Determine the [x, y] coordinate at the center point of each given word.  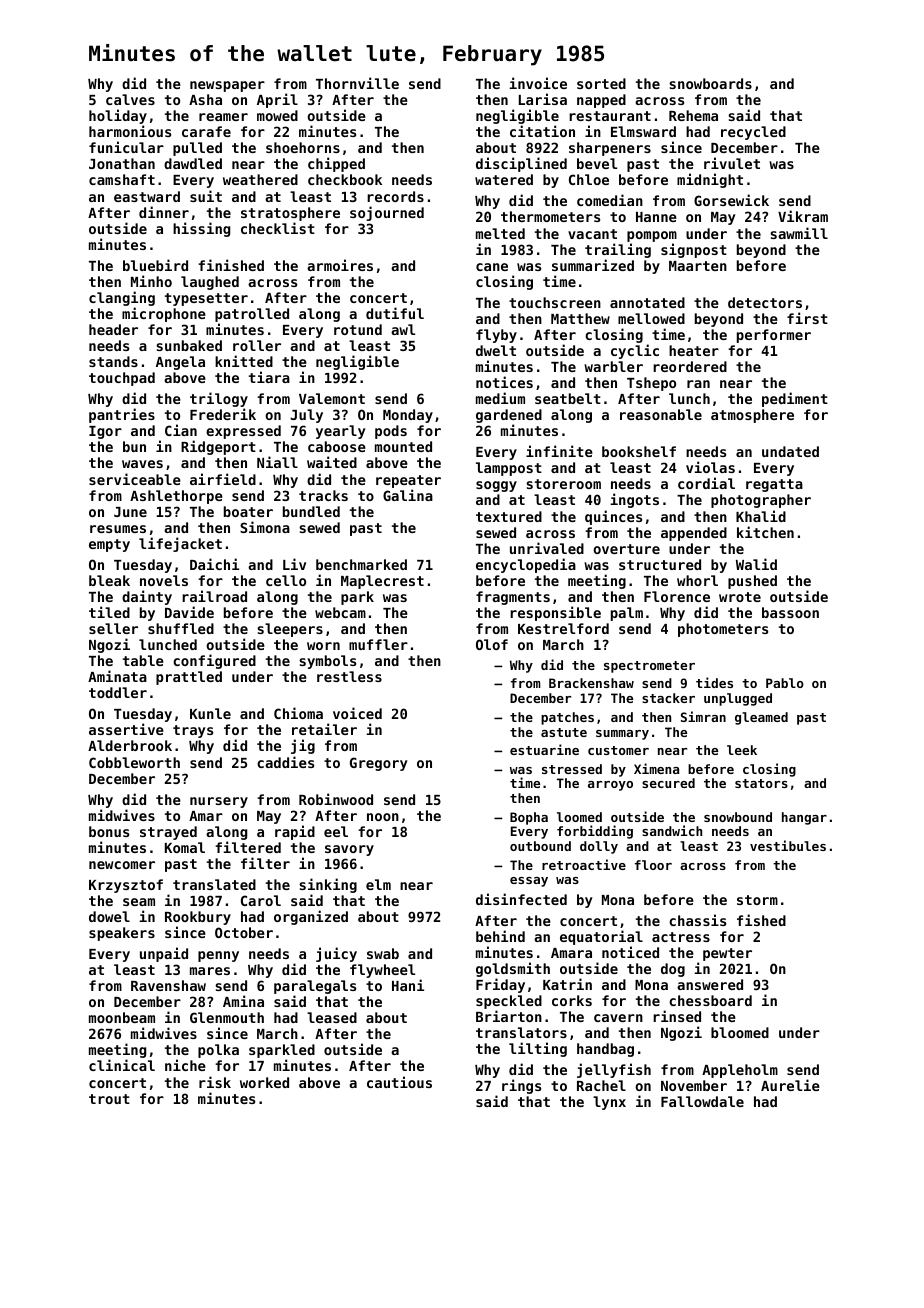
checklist [278, 228]
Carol [261, 900]
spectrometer [649, 667]
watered [504, 179]
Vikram [803, 216]
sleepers [290, 630]
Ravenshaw [168, 985]
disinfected [521, 899]
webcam [340, 612]
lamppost [509, 469]
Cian [181, 430]
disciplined [521, 164]
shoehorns [303, 147]
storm [757, 900]
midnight [710, 180]
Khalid [761, 516]
